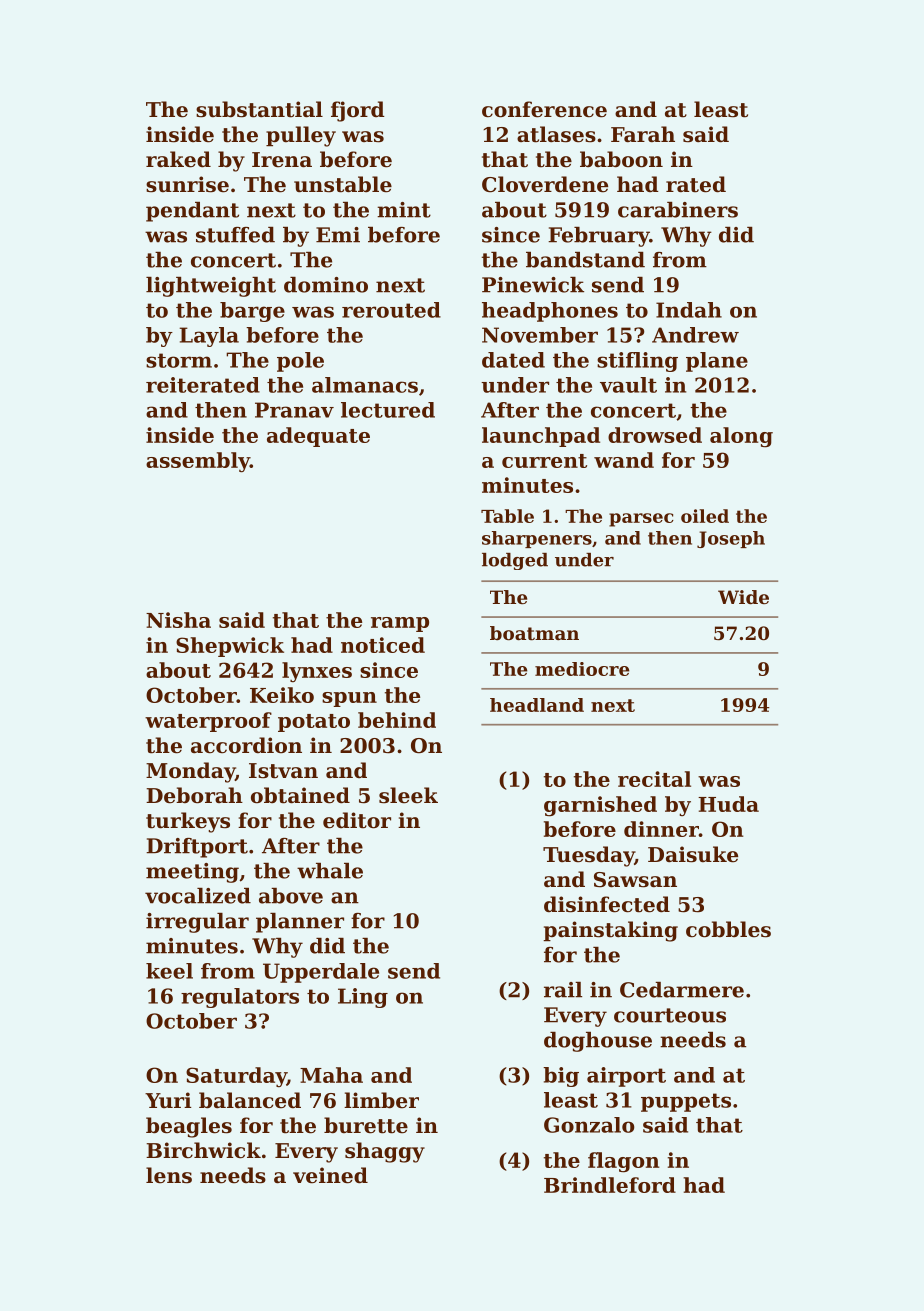 The width and height of the page is (924, 1311). What do you see at coordinates (190, 772) in the page?
I see `Monday` at bounding box center [190, 772].
